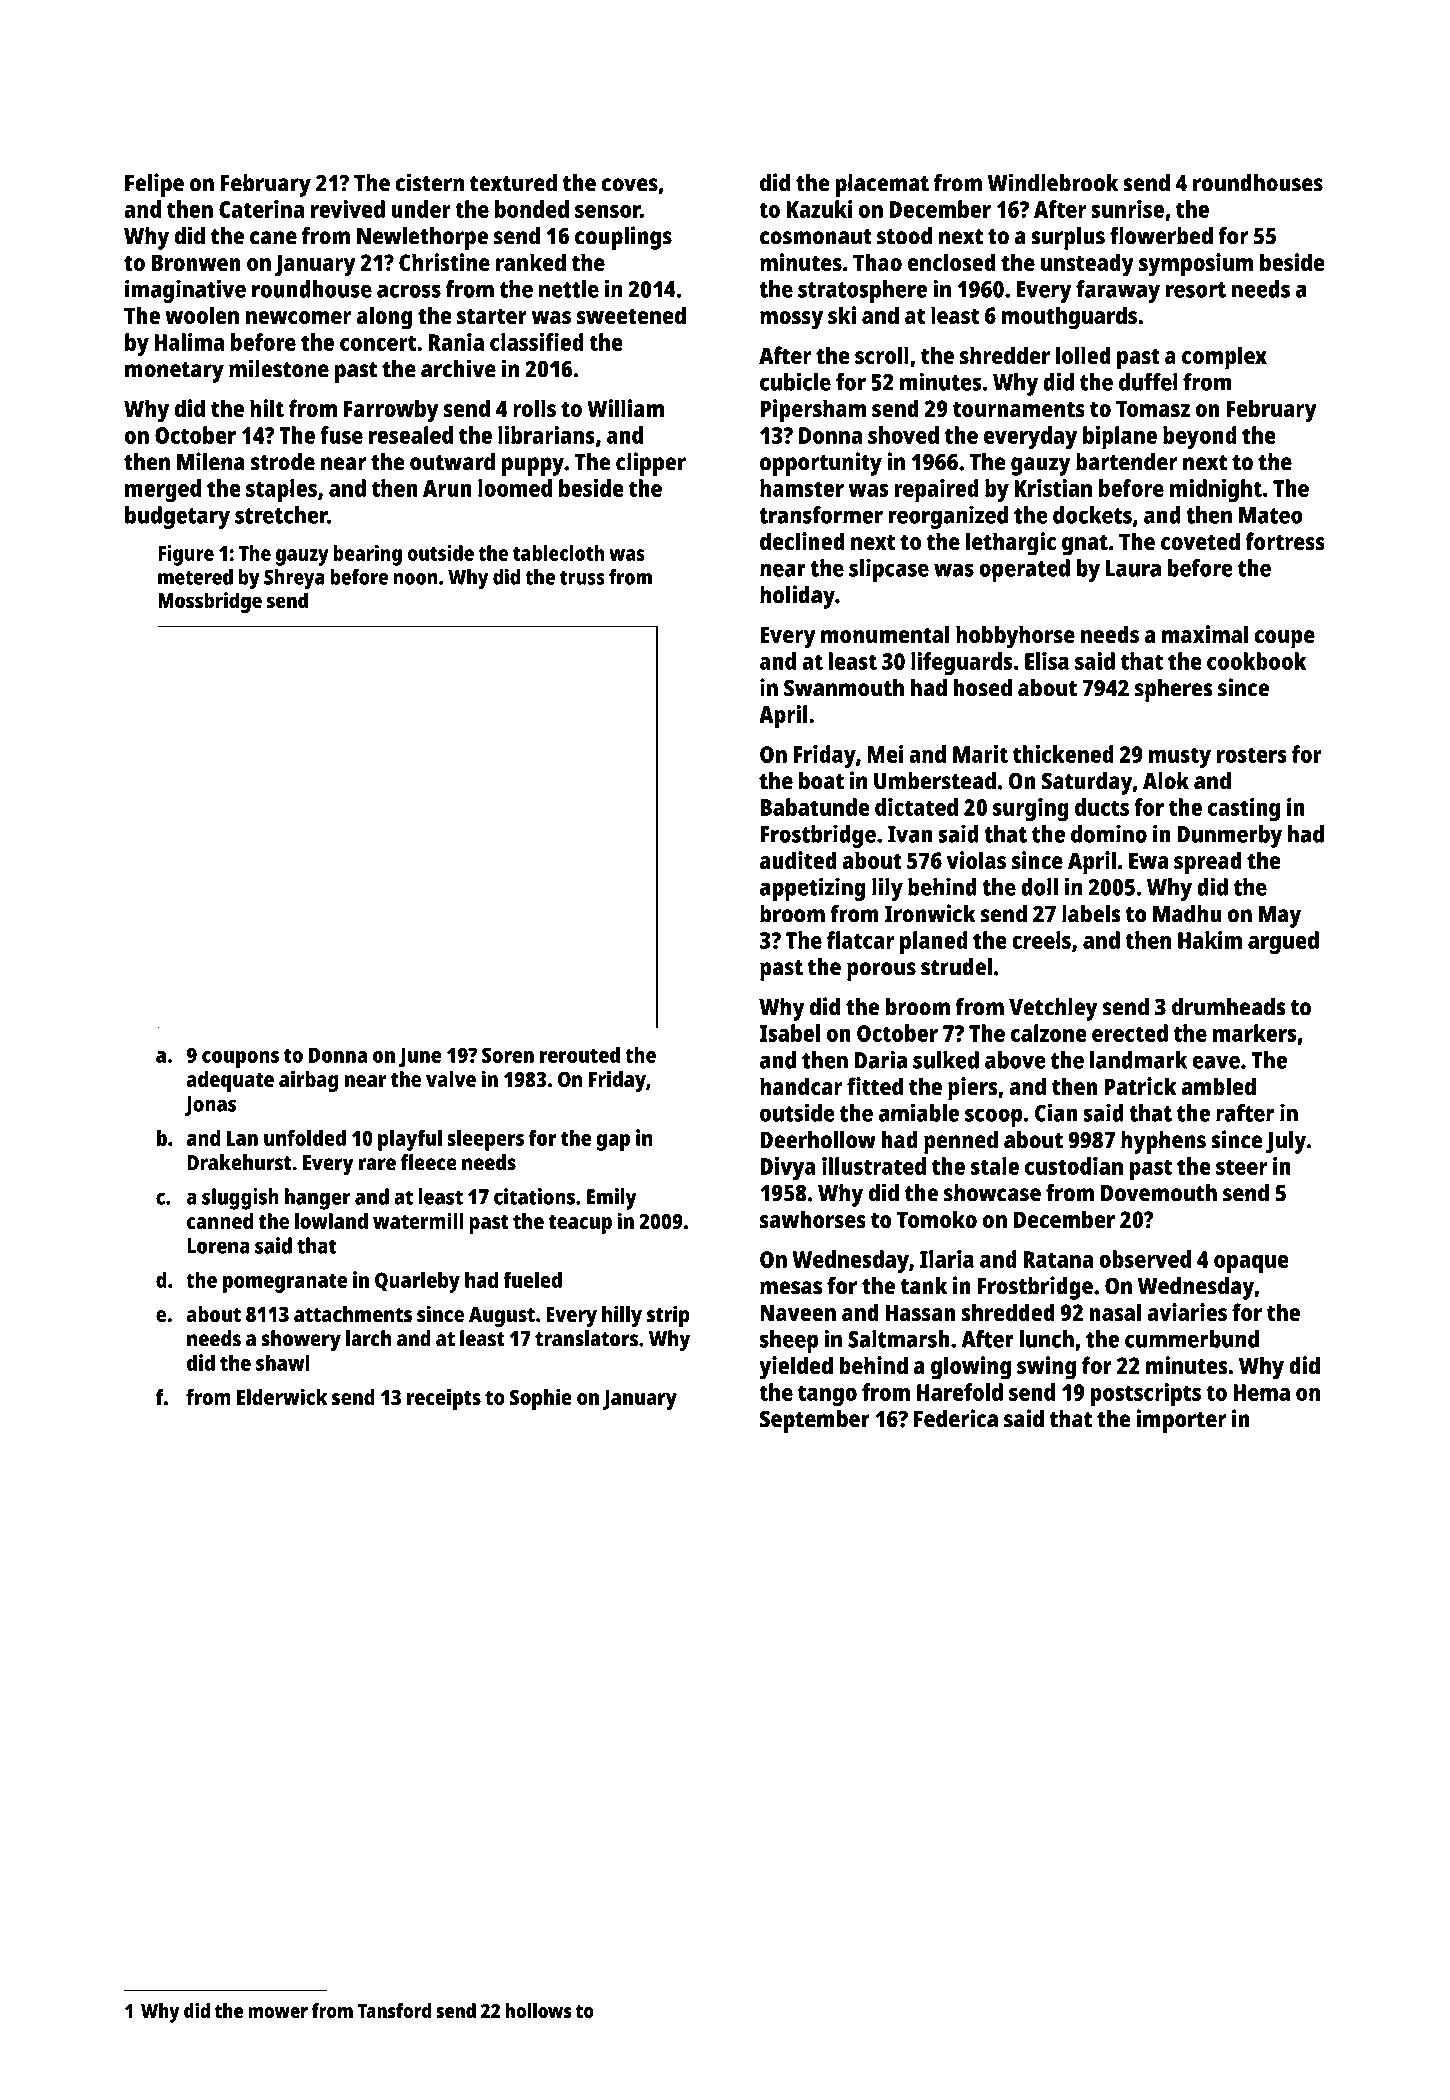 The height and width of the screenshot is (2100, 1450). I want to click on Mossbridge, so click(210, 602).
